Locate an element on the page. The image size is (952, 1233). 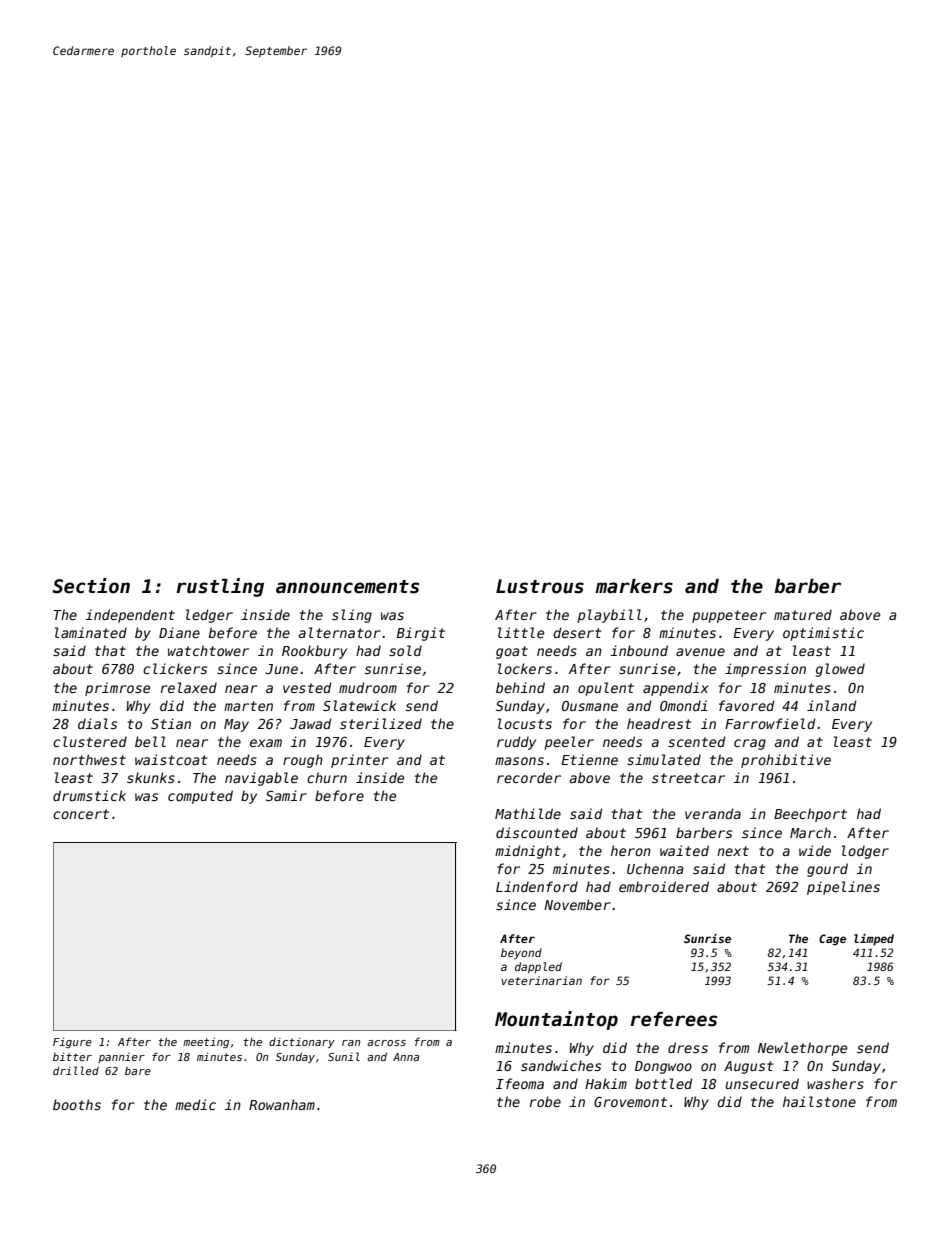
booths is located at coordinates (77, 1104).
